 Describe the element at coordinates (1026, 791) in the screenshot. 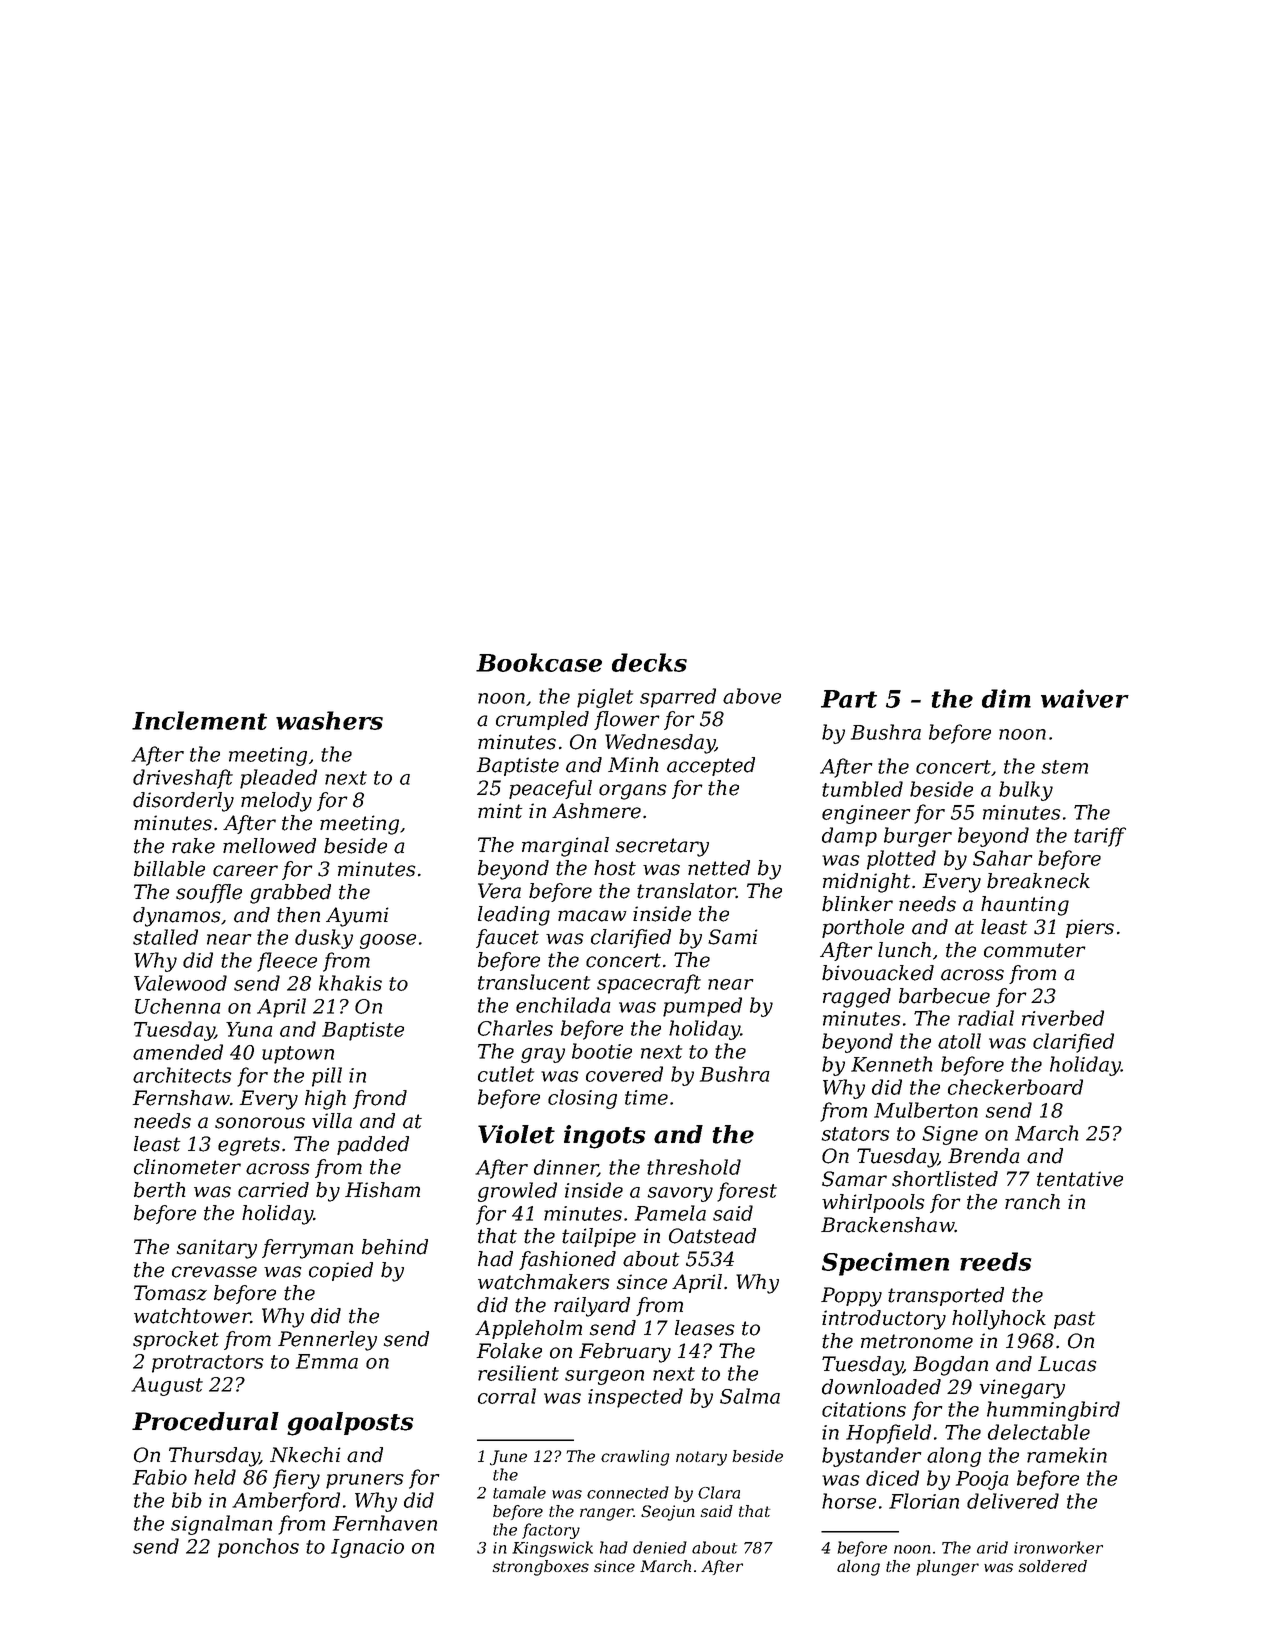

I see `bulky` at that location.
